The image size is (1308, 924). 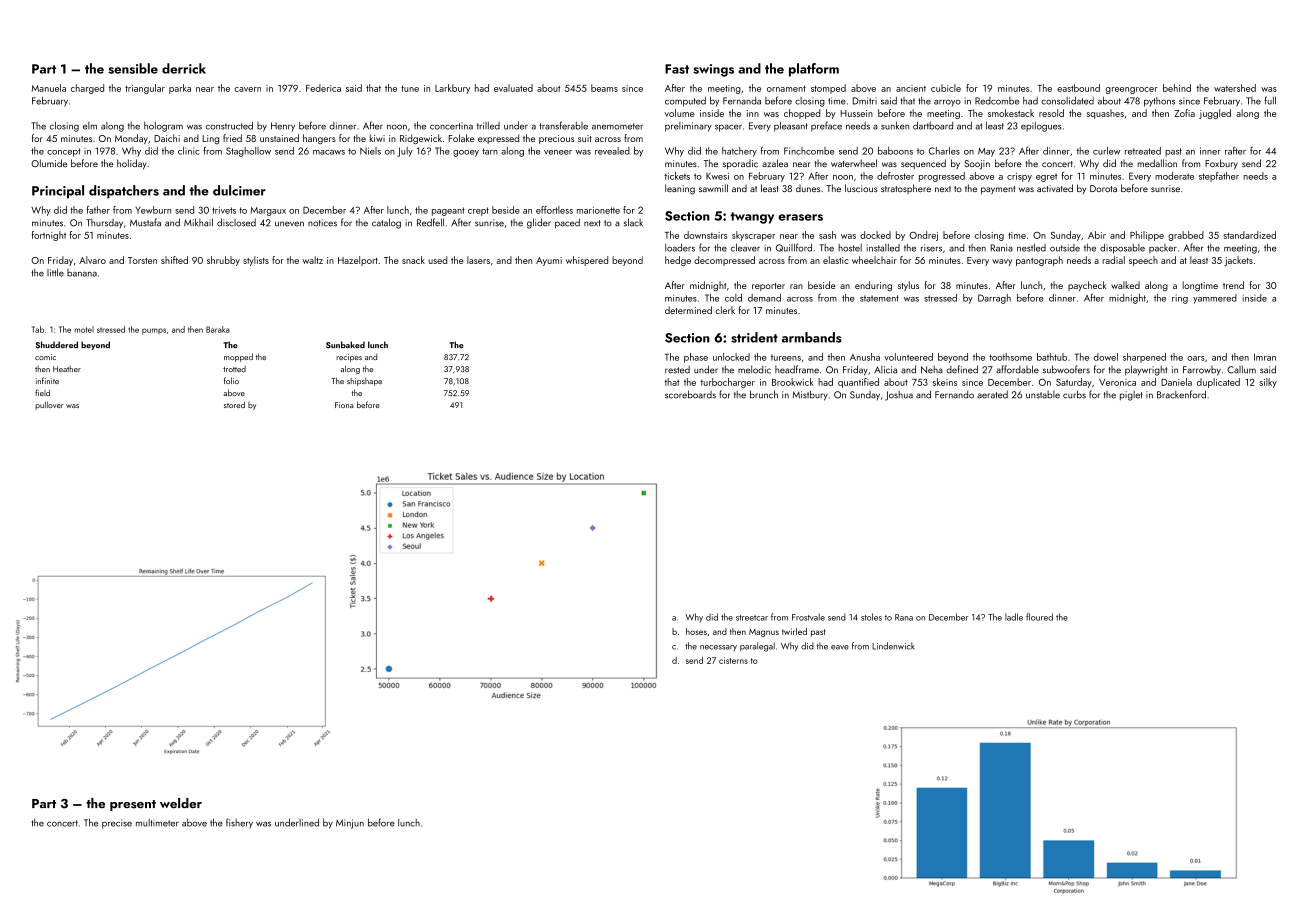 I want to click on streetcar, so click(x=752, y=618).
